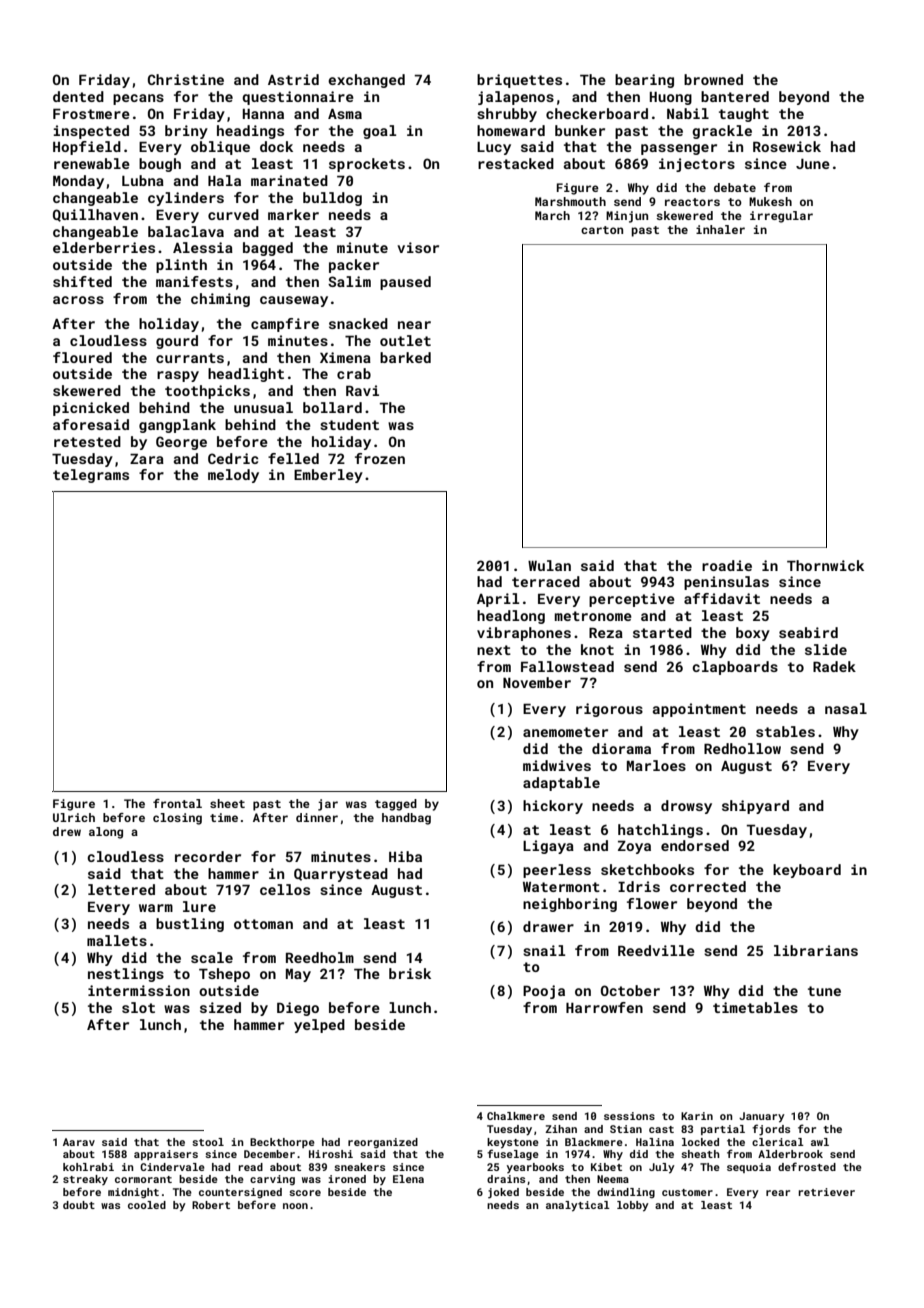  What do you see at coordinates (74, 817) in the image?
I see `Ulrich` at bounding box center [74, 817].
